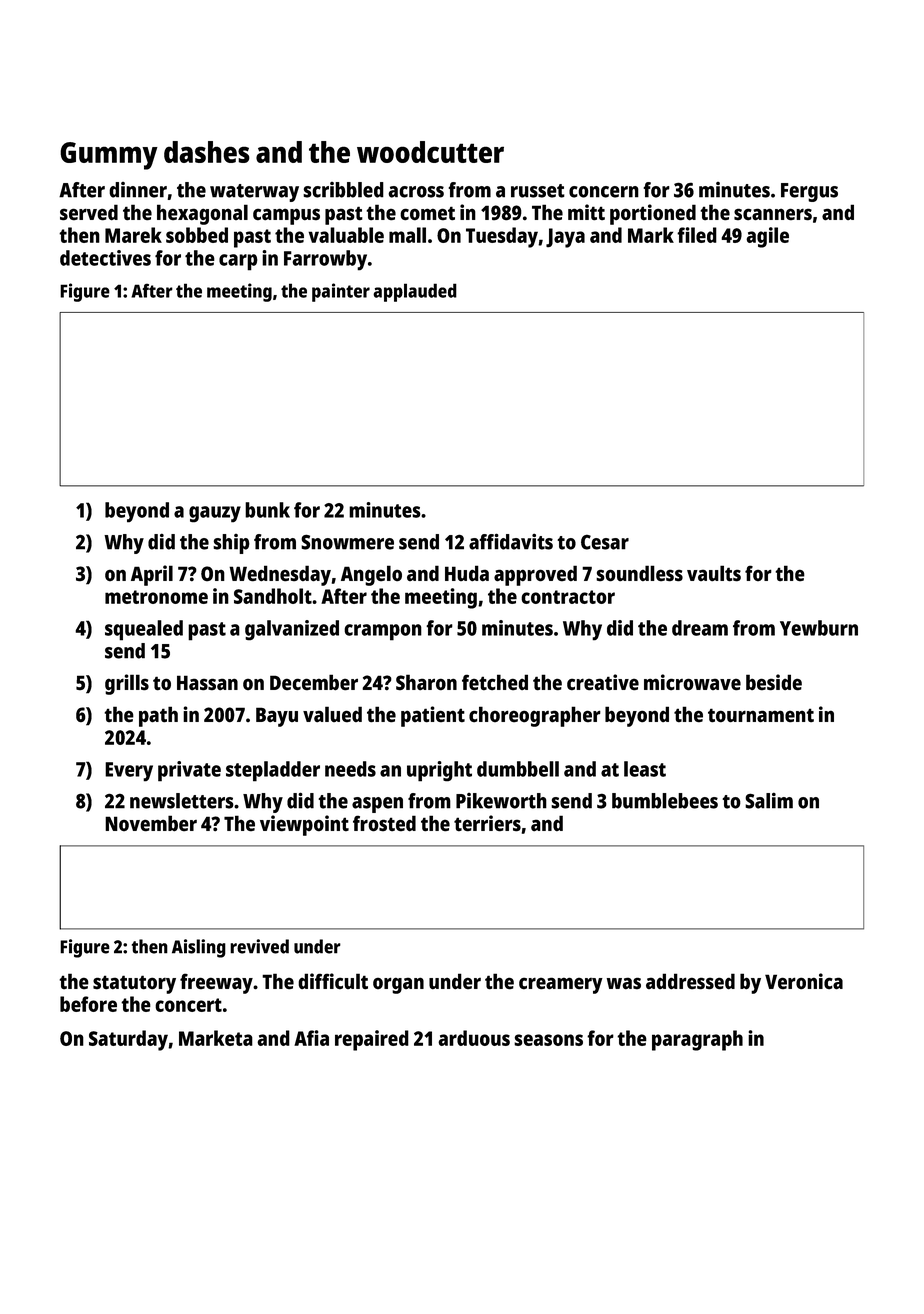 This screenshot has width=924, height=1314. Describe the element at coordinates (415, 292) in the screenshot. I see `applauded` at that location.
